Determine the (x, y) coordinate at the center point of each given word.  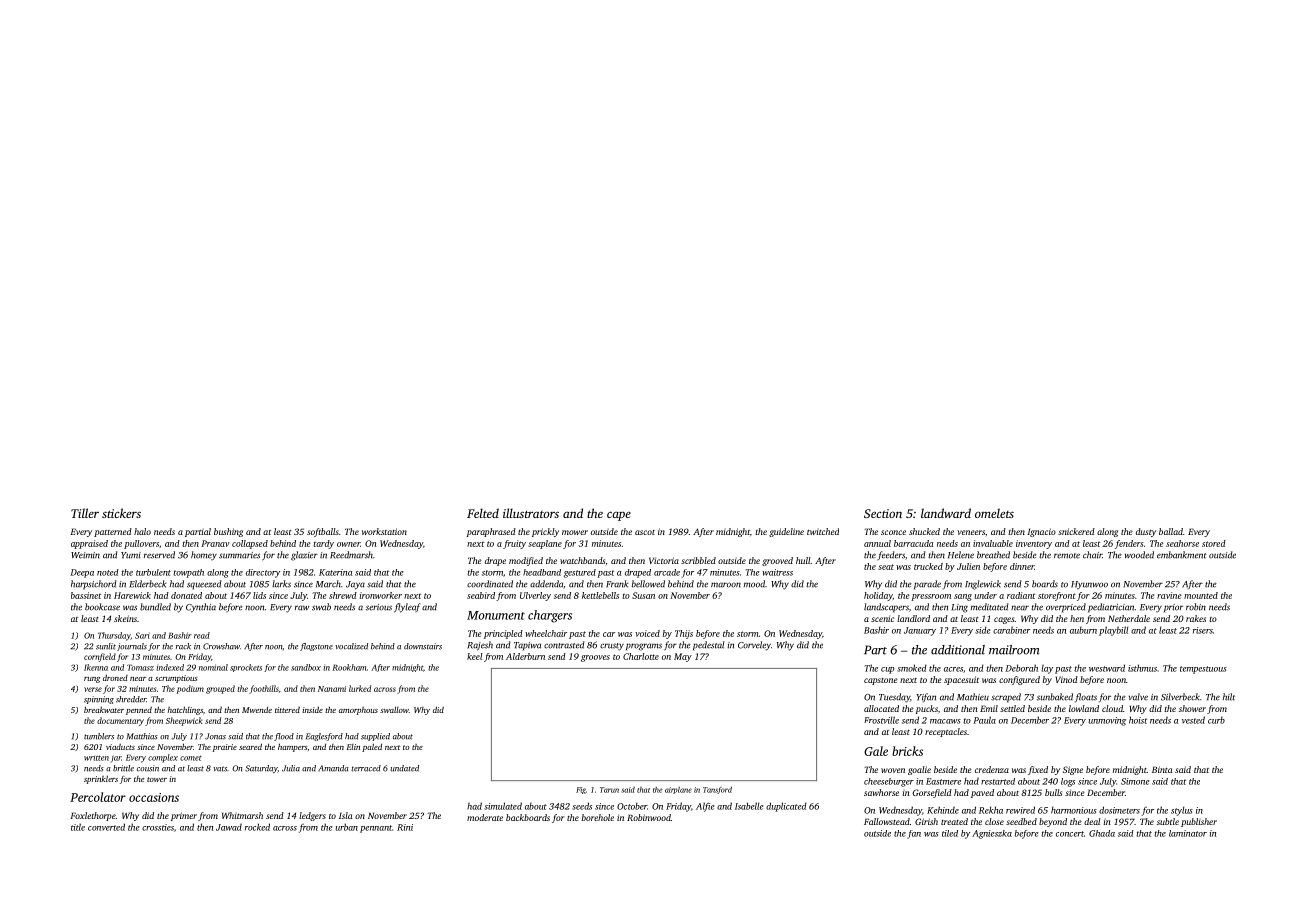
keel (475, 656)
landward (946, 513)
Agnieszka (992, 834)
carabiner (1011, 630)
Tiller (85, 513)
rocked (257, 827)
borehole (598, 817)
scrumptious (176, 679)
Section (883, 513)
